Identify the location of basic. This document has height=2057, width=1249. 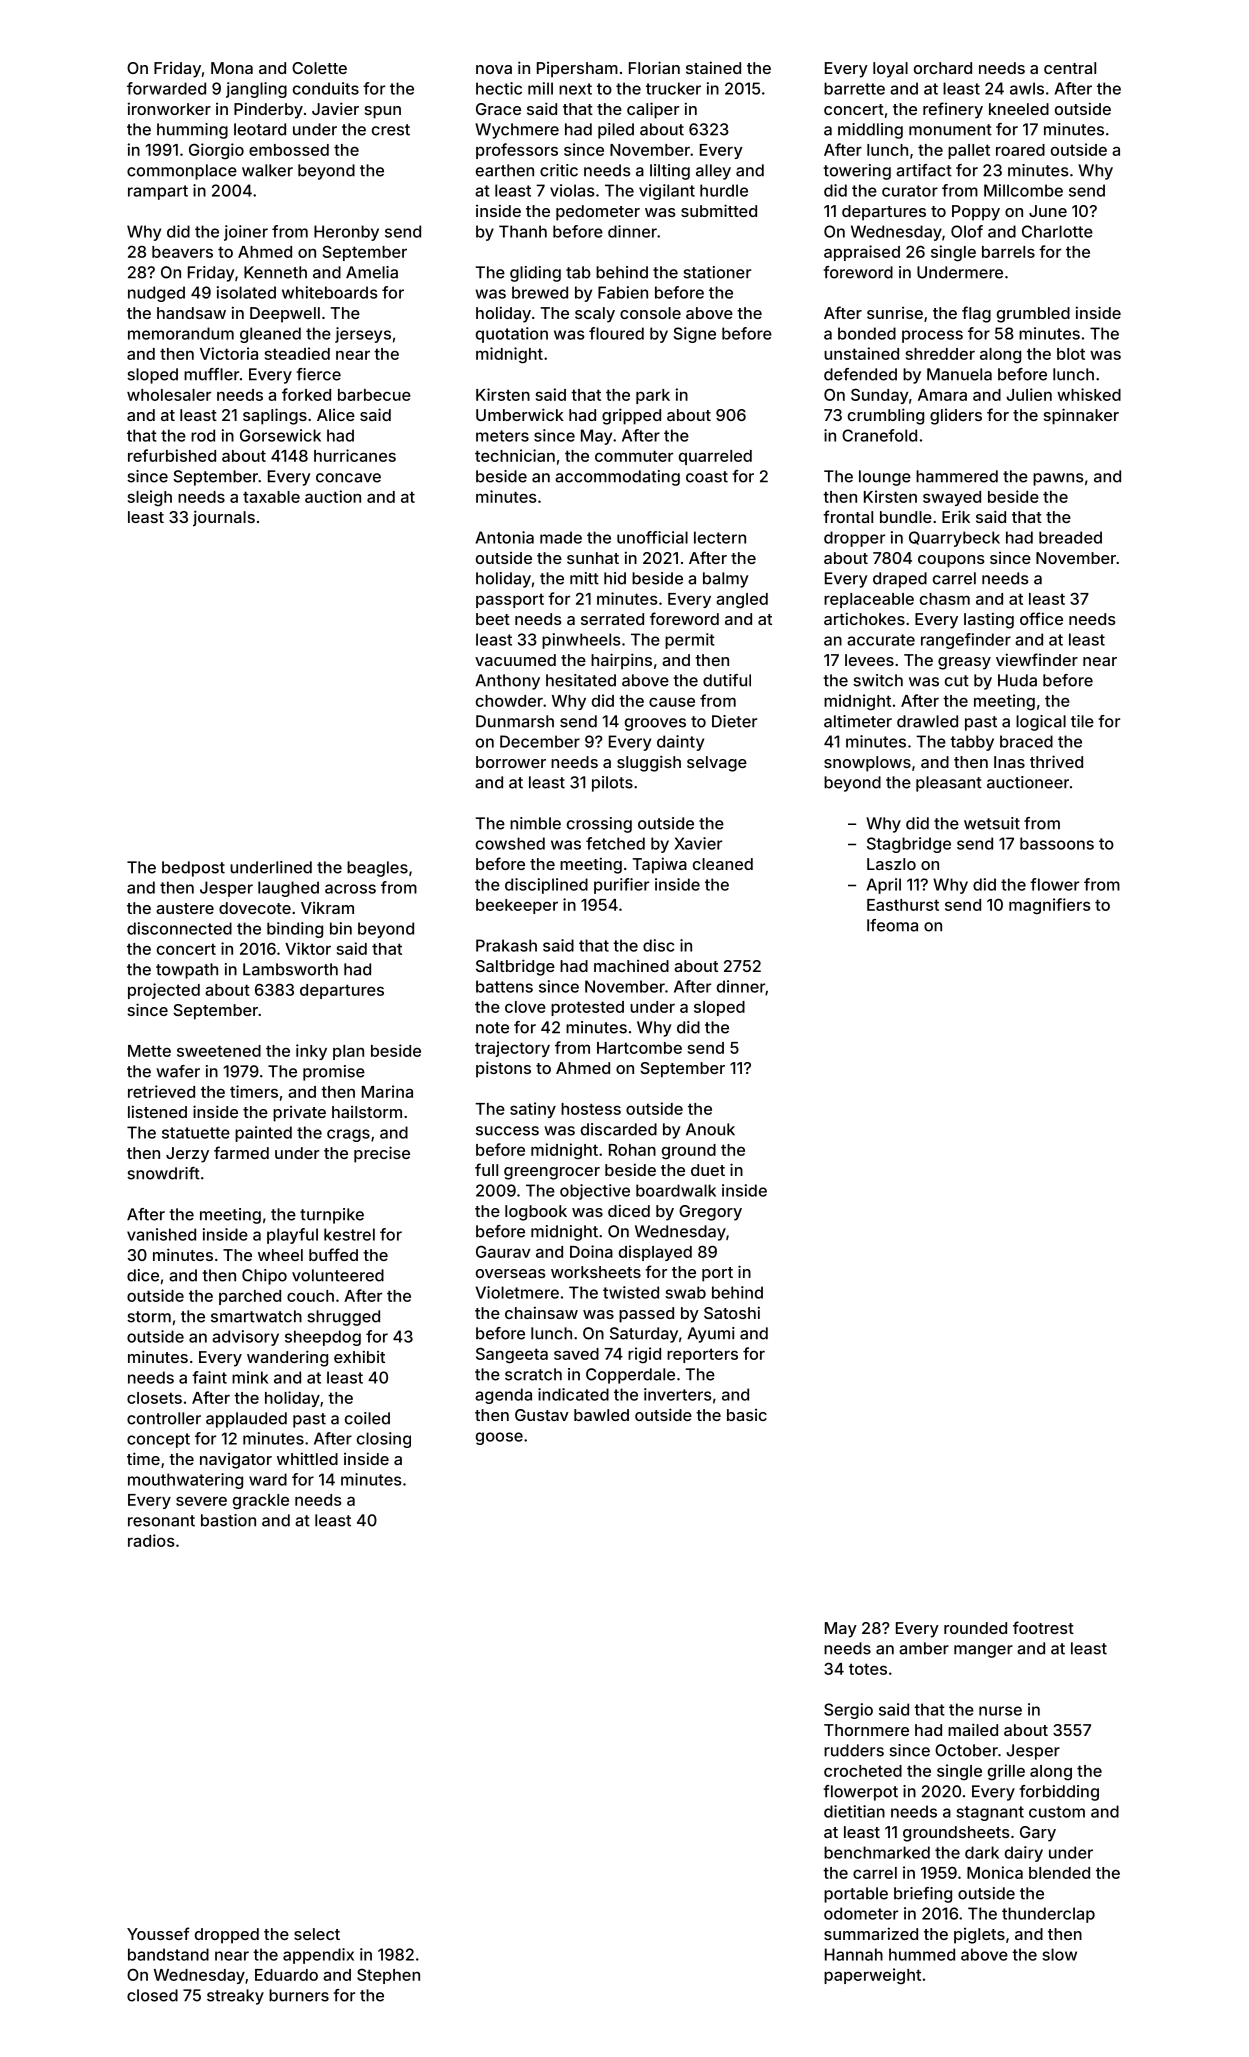
(747, 1415).
